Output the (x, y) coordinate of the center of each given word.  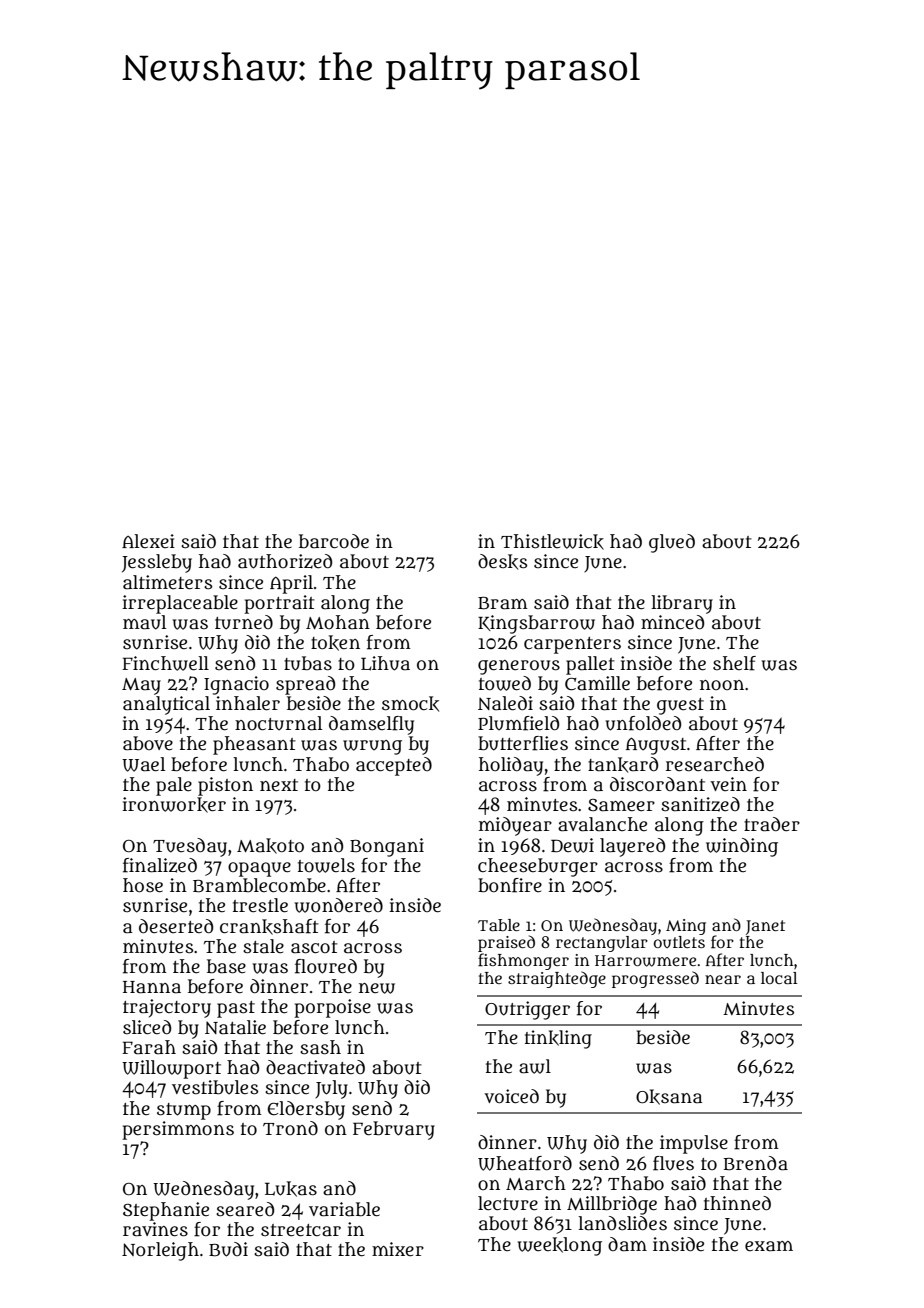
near (723, 979)
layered (632, 847)
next (279, 785)
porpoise (332, 1008)
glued (672, 543)
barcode (334, 541)
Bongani (387, 847)
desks (502, 562)
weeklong (560, 1246)
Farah (149, 1047)
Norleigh (160, 1251)
